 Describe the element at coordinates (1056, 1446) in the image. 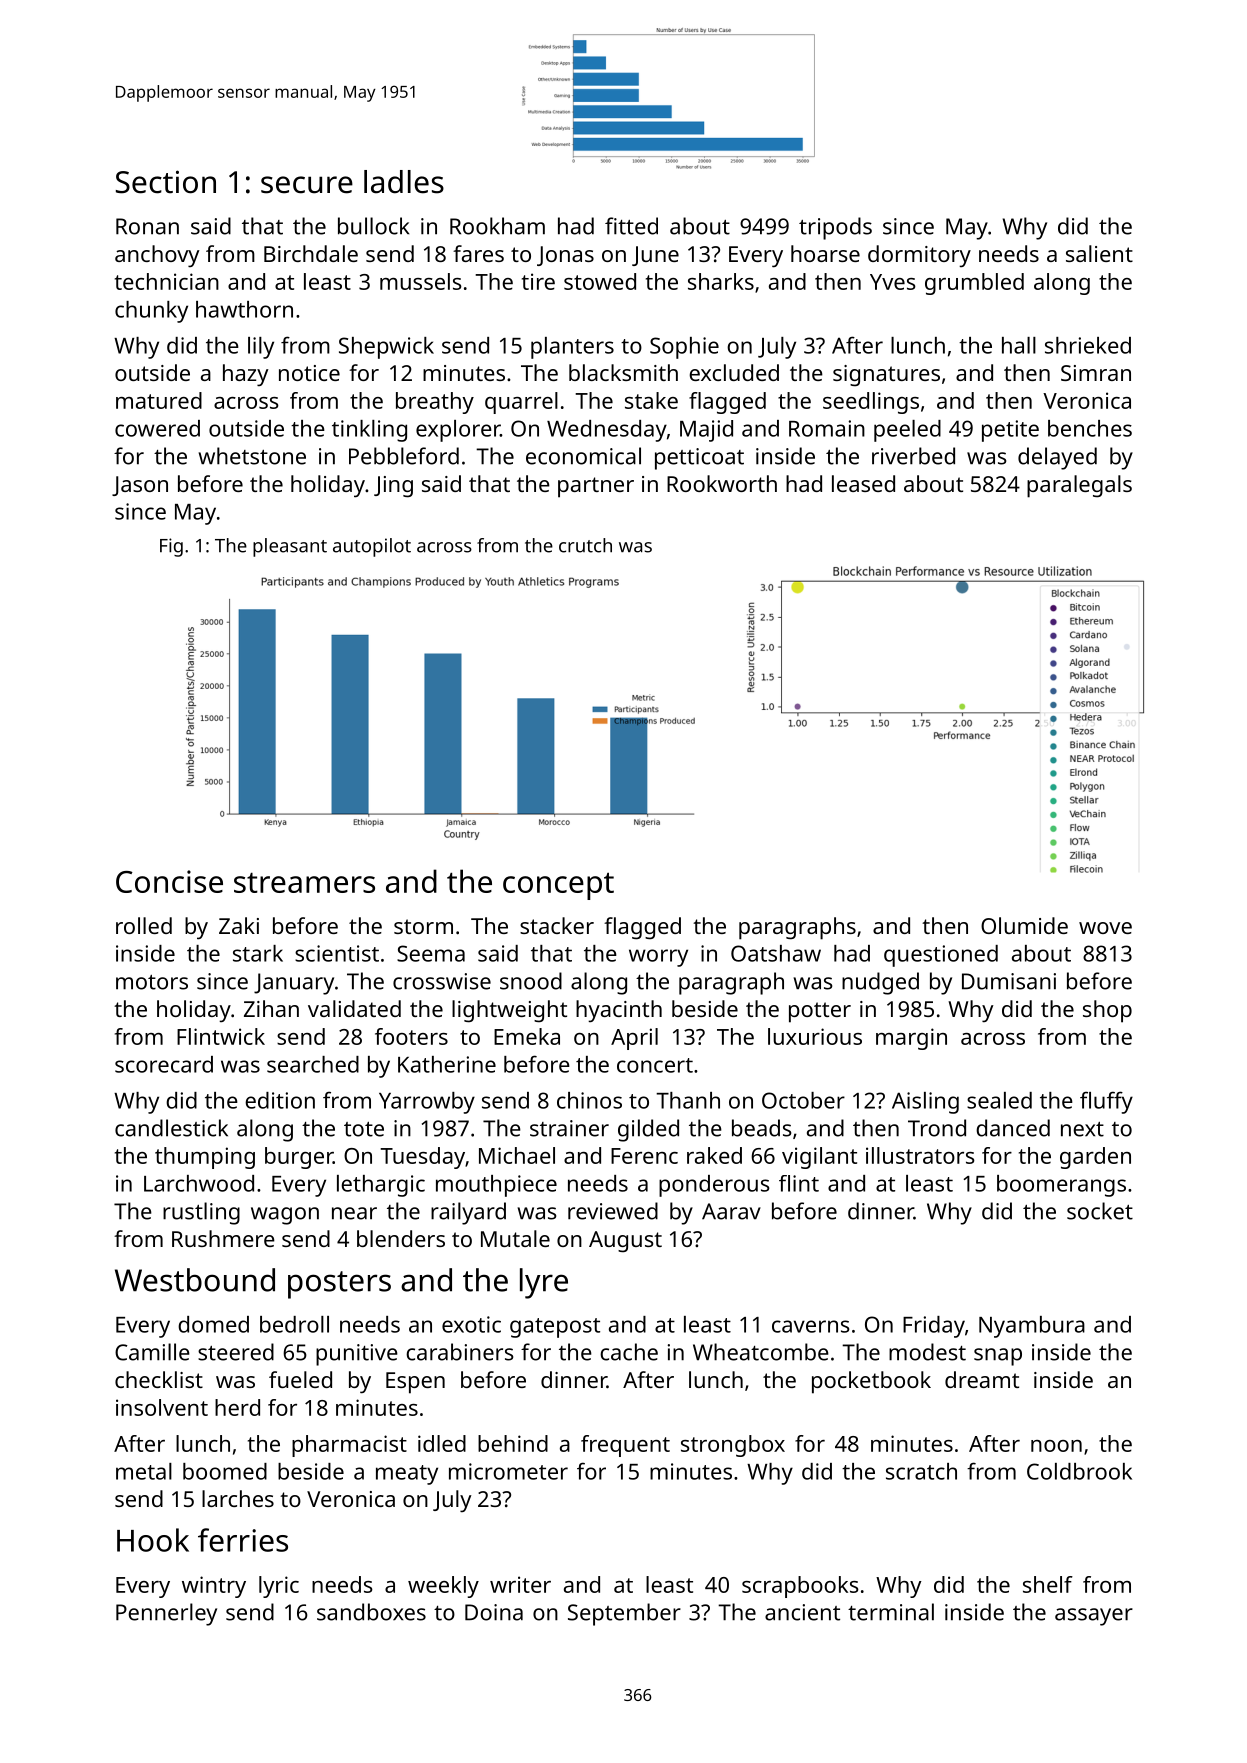

I see `noon` at that location.
